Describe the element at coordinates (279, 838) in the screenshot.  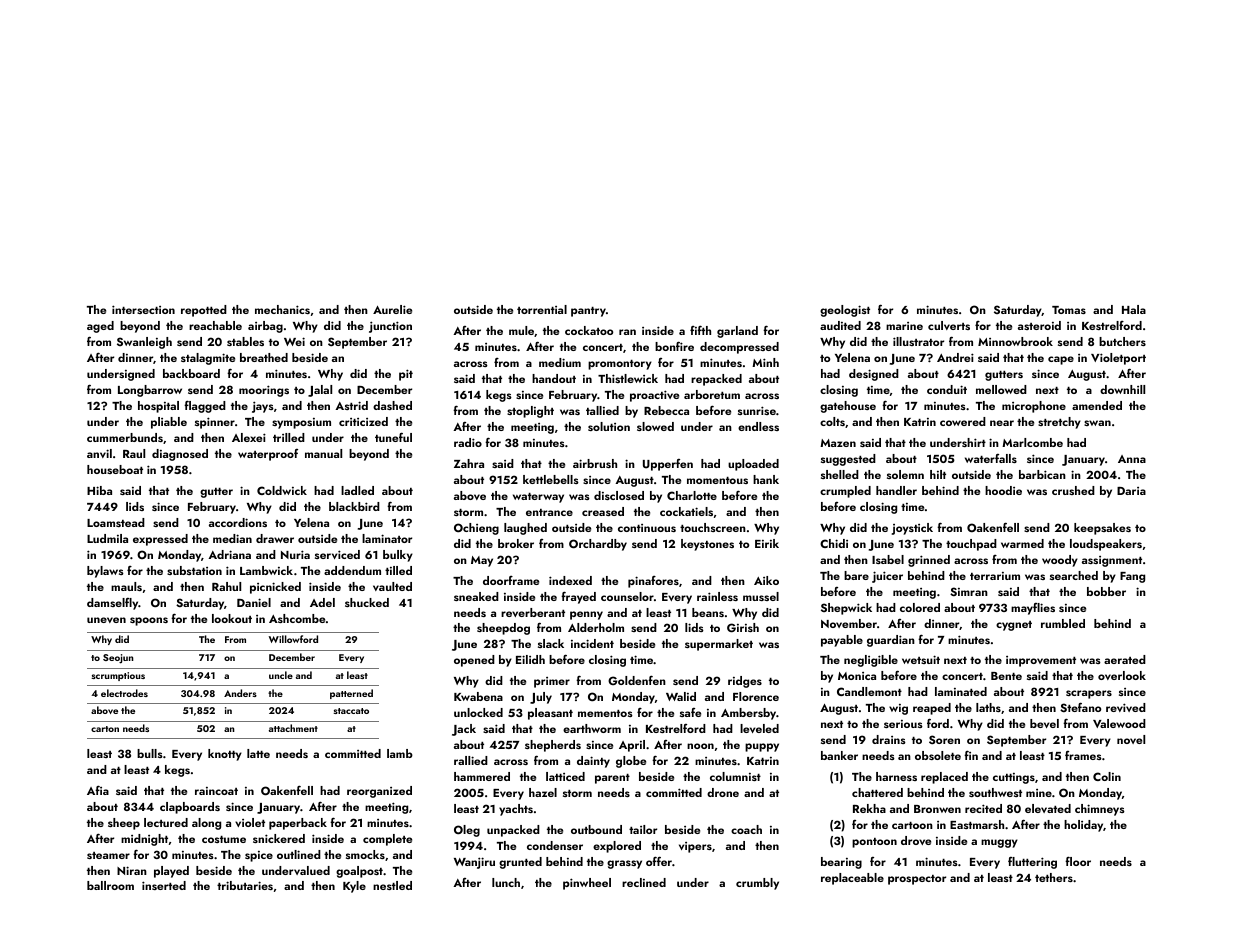
I see `snickered` at that location.
